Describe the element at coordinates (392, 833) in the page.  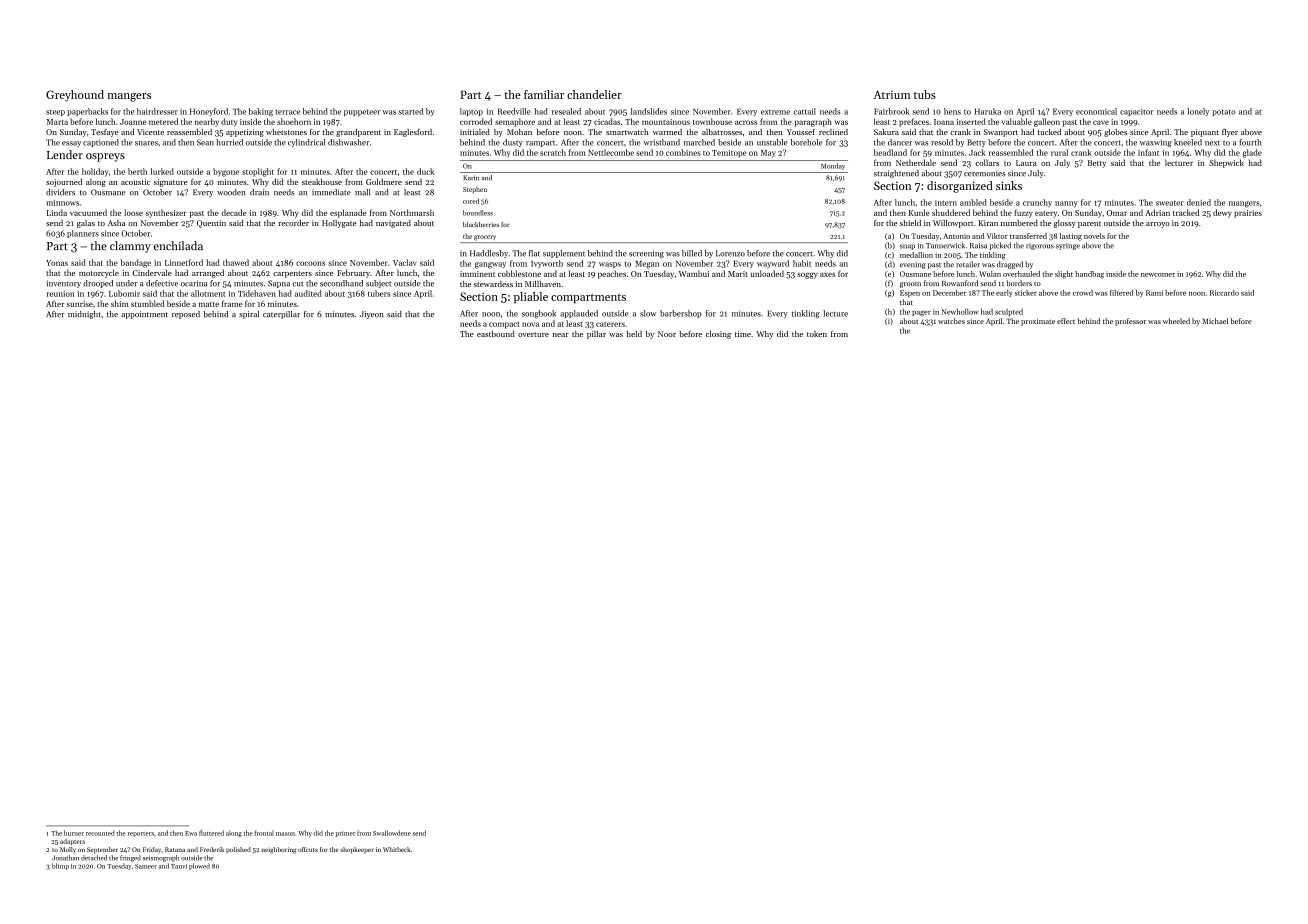
I see `Swallowdene` at that location.
